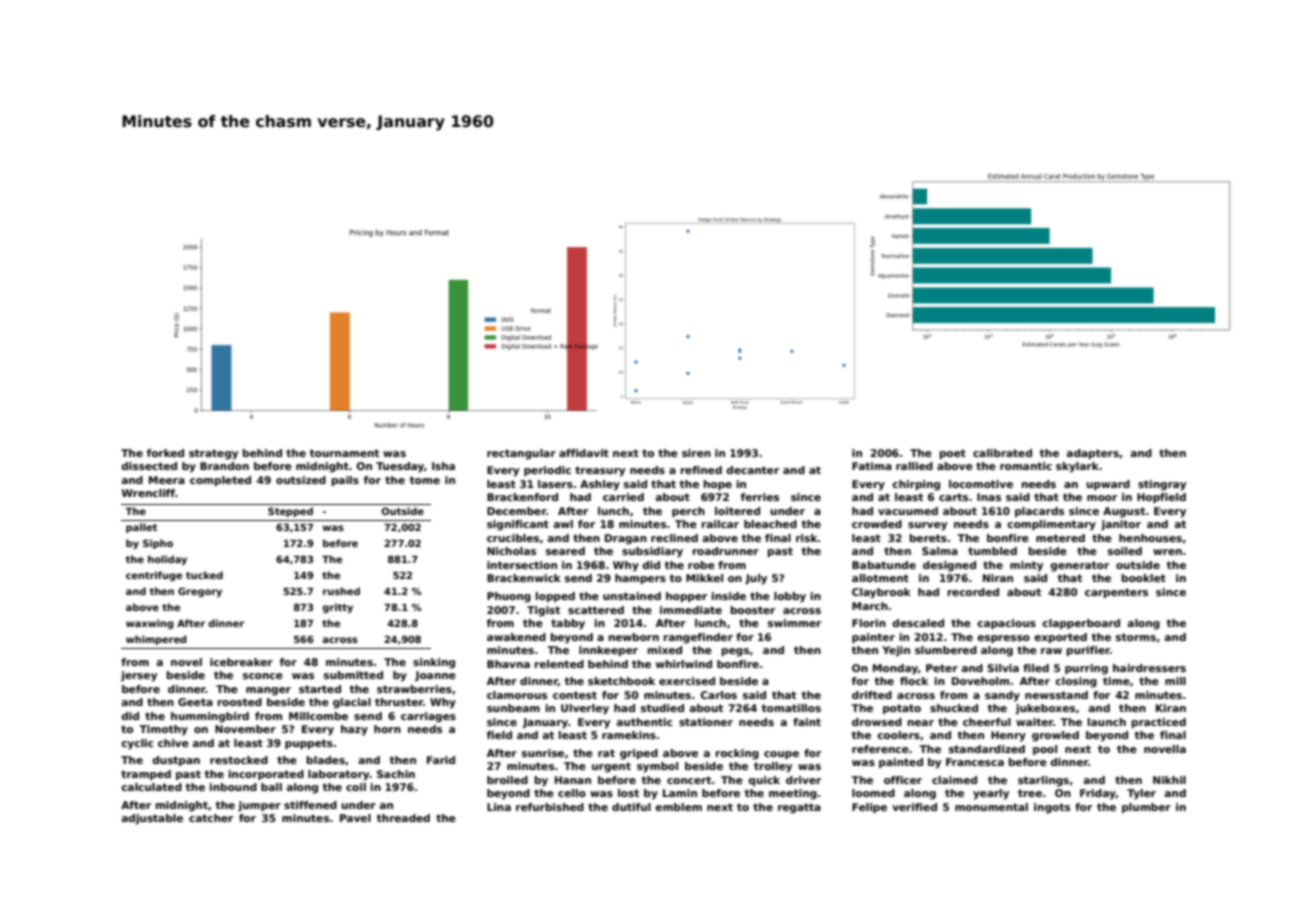 The height and width of the screenshot is (924, 1308). I want to click on hairdressers, so click(1149, 668).
